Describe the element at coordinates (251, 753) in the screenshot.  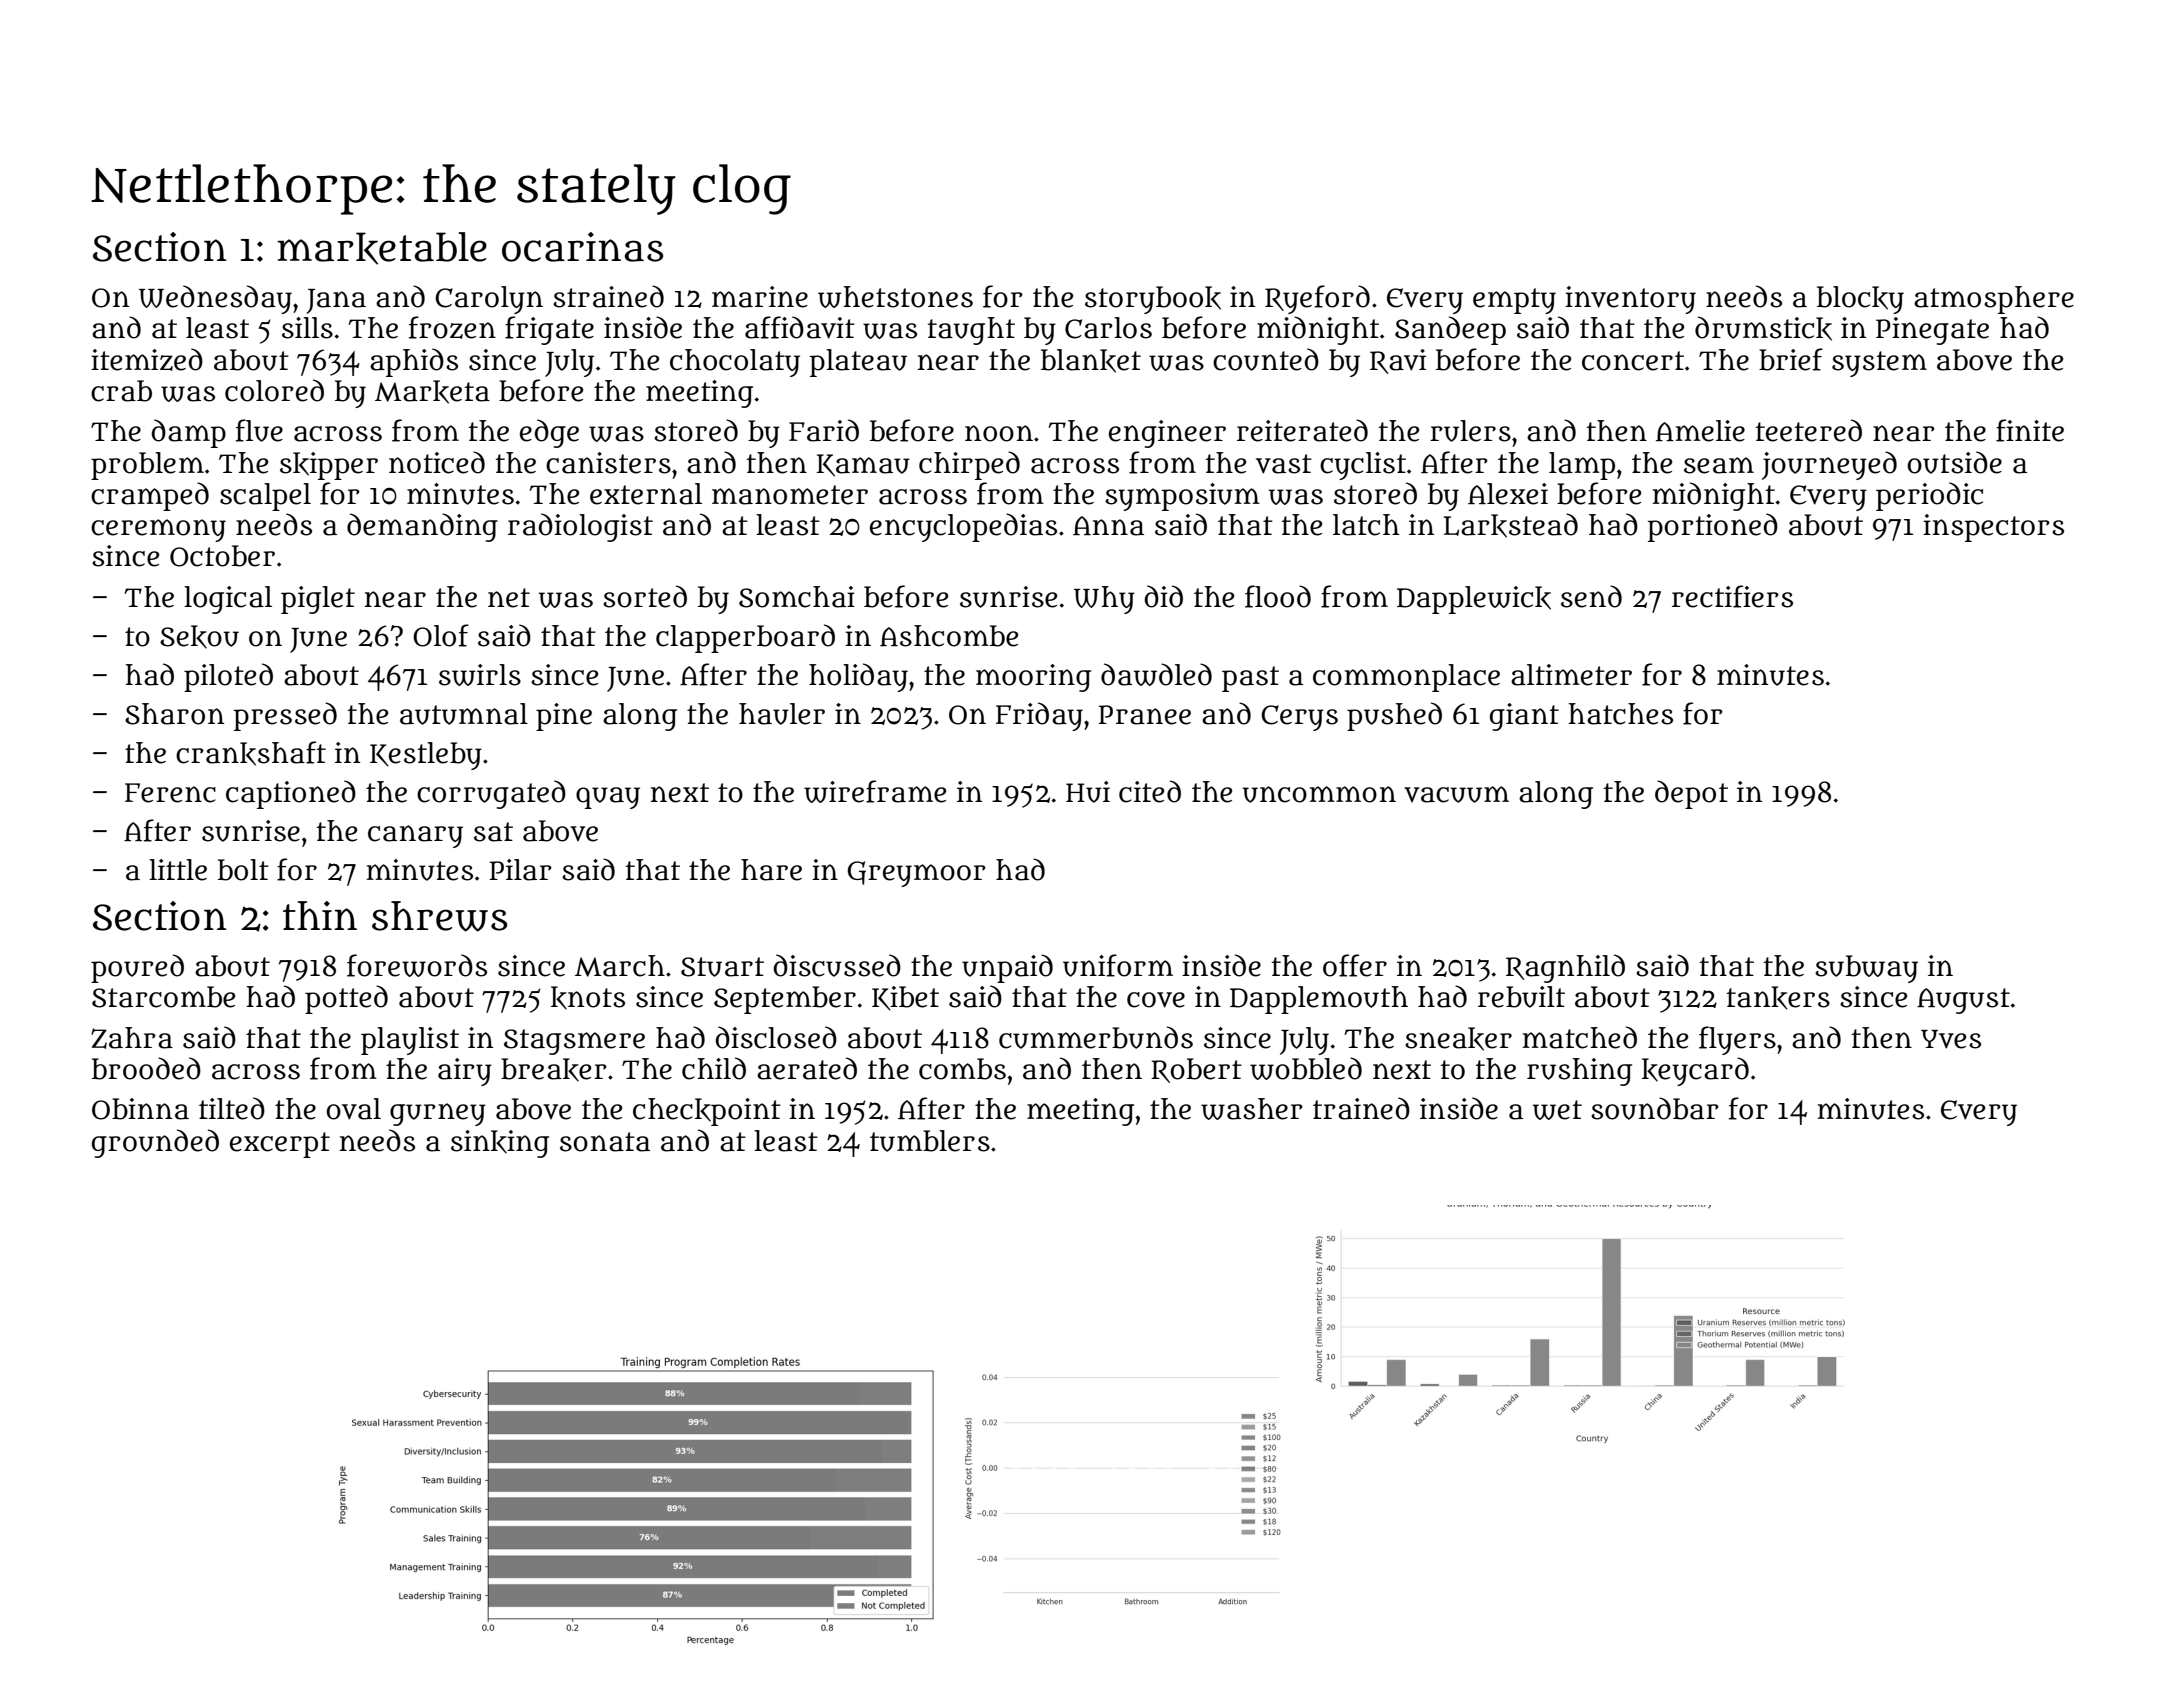
I see `crankshaft` at that location.
